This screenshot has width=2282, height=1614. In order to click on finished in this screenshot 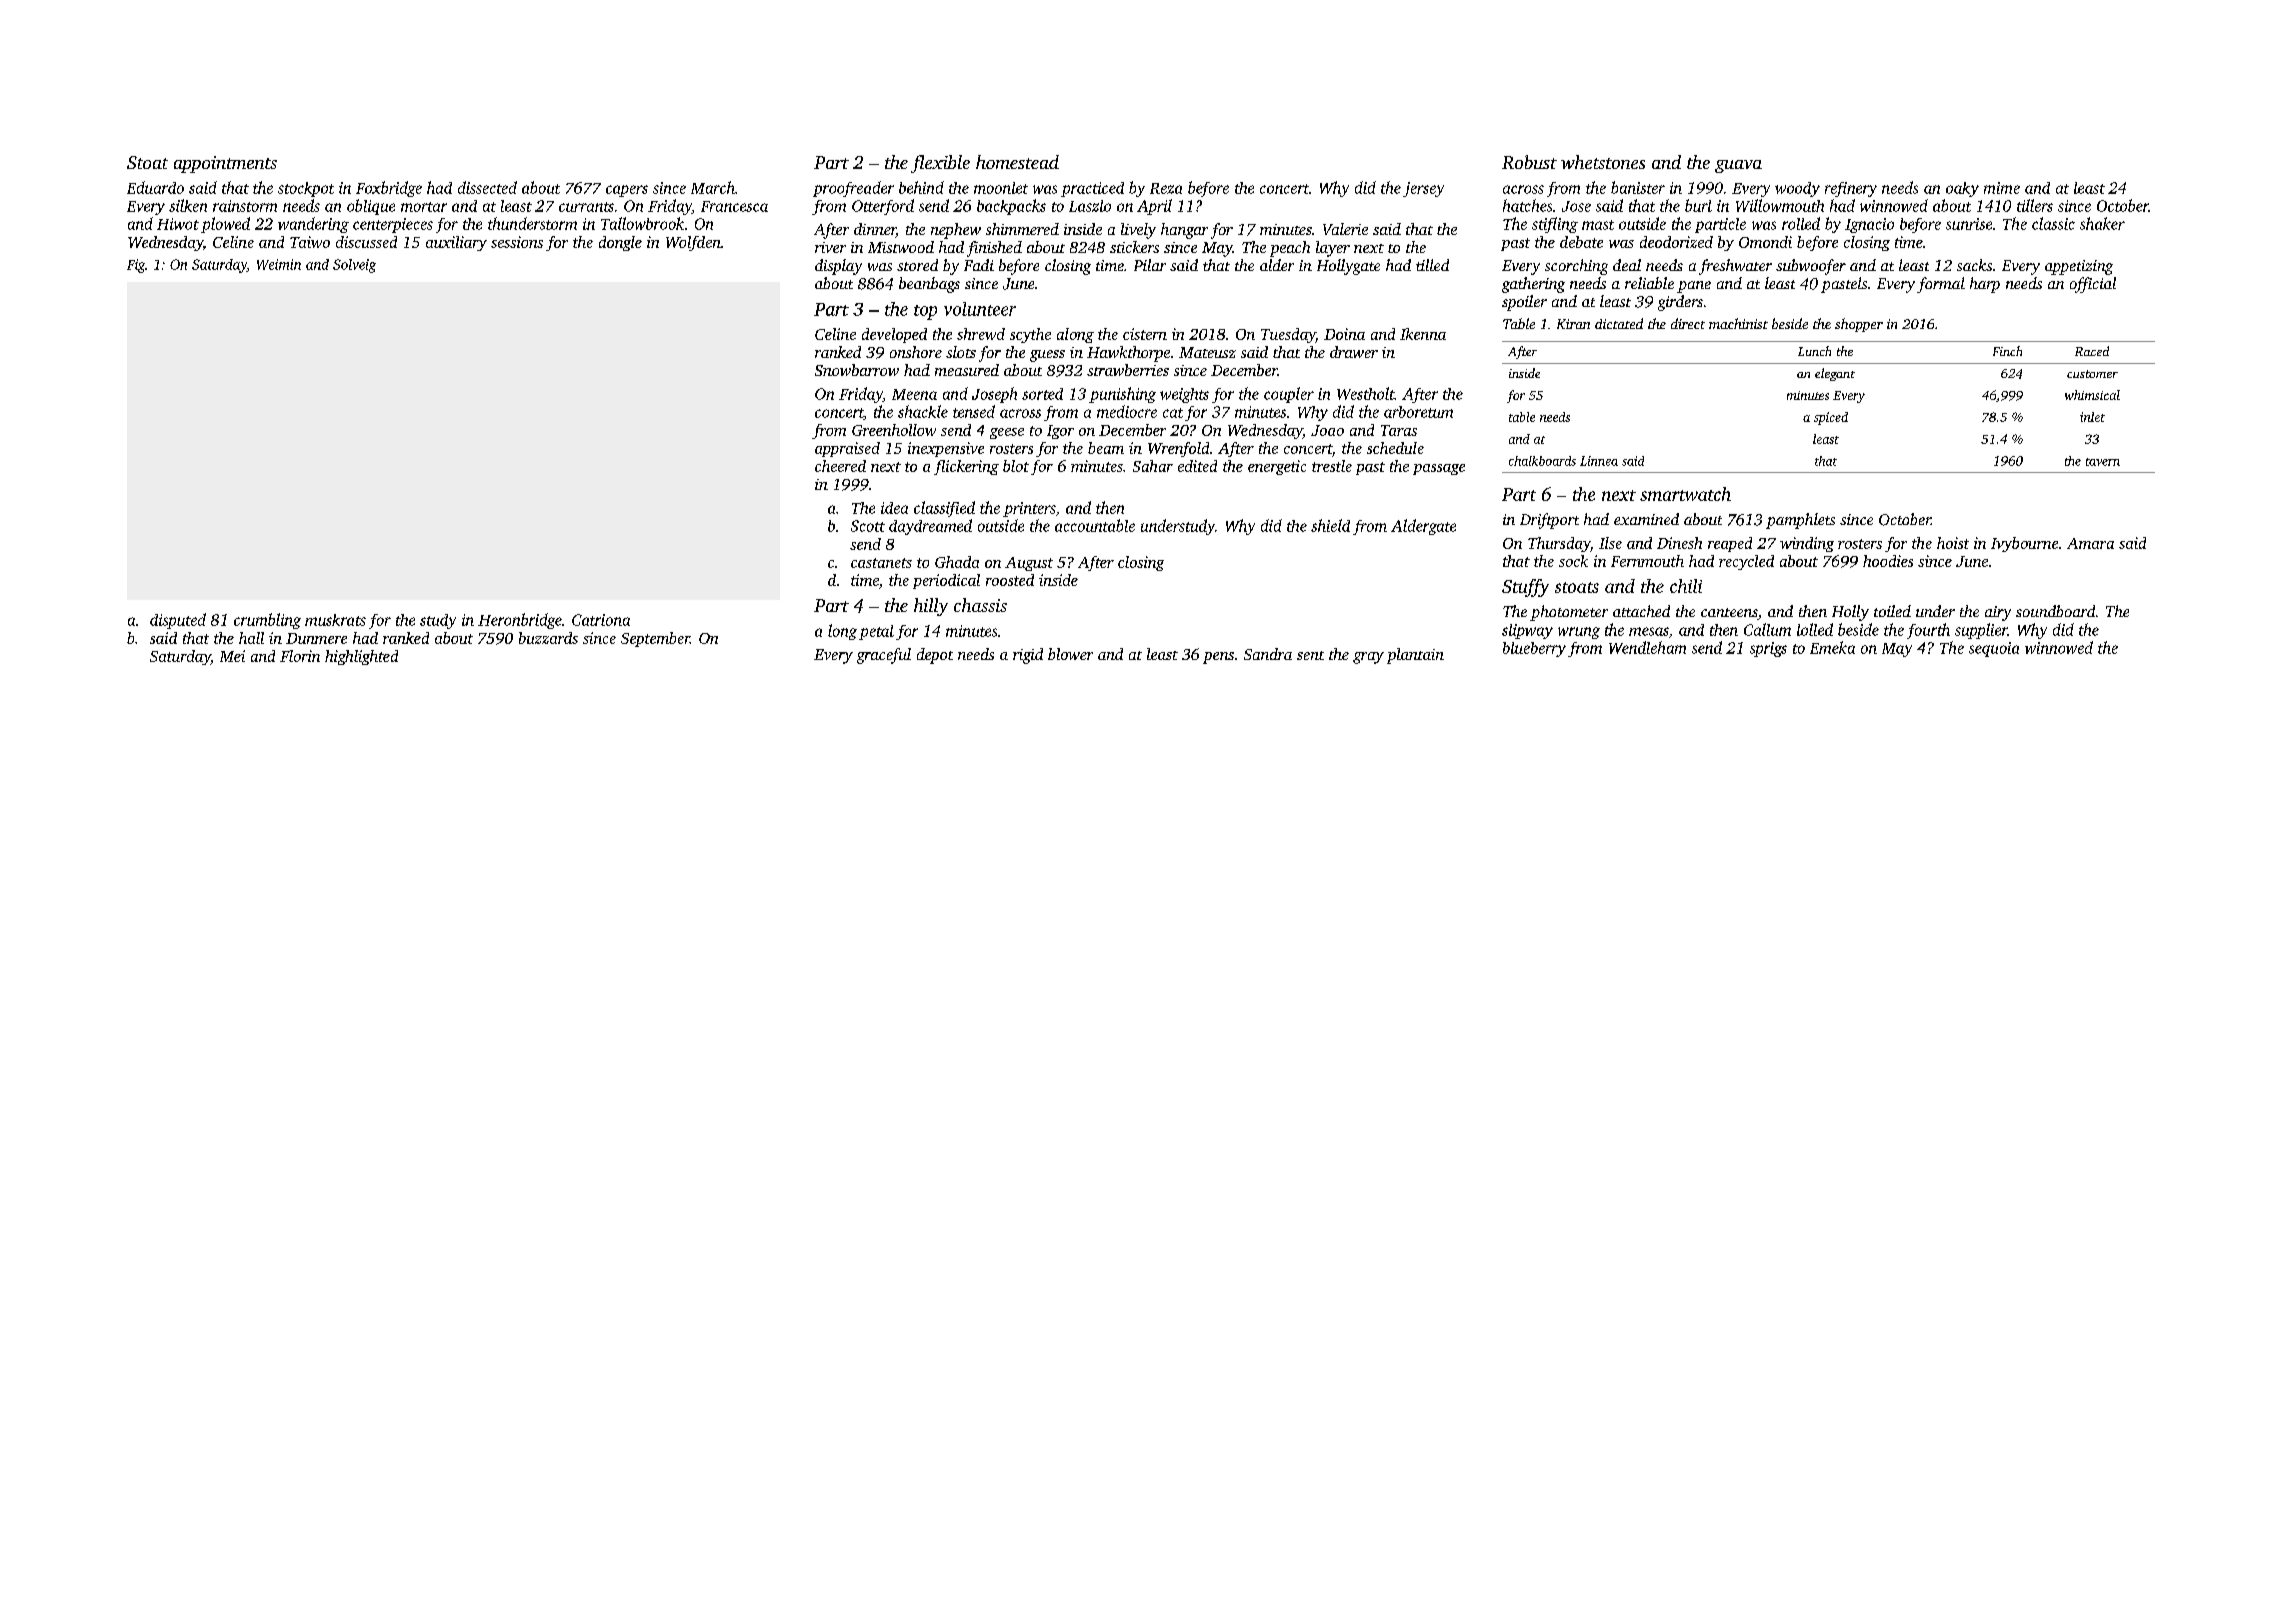, I will do `click(994, 249)`.
